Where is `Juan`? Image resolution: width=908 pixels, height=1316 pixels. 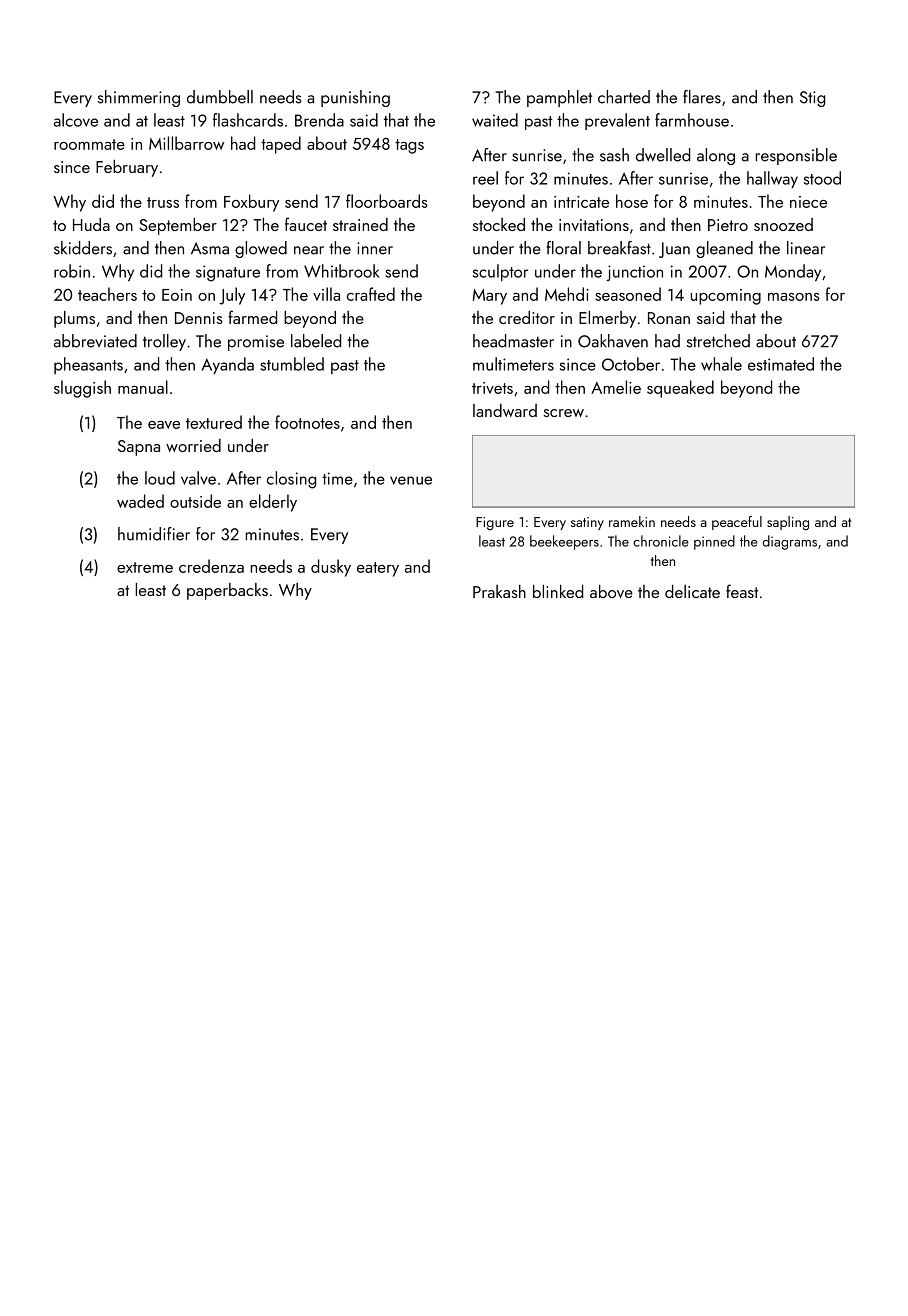
Juan is located at coordinates (674, 250).
